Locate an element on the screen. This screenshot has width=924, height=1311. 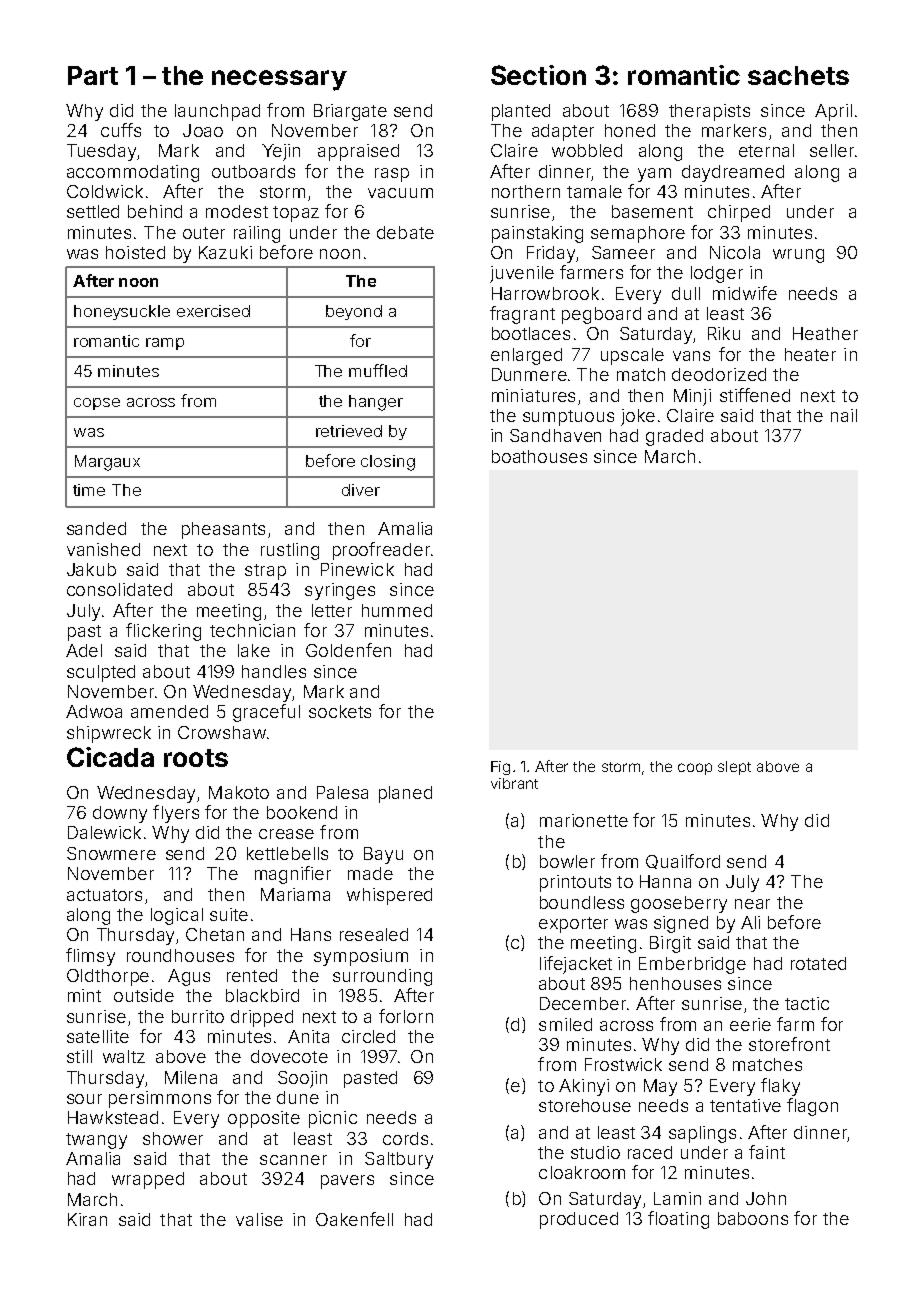
rotated is located at coordinates (818, 963).
